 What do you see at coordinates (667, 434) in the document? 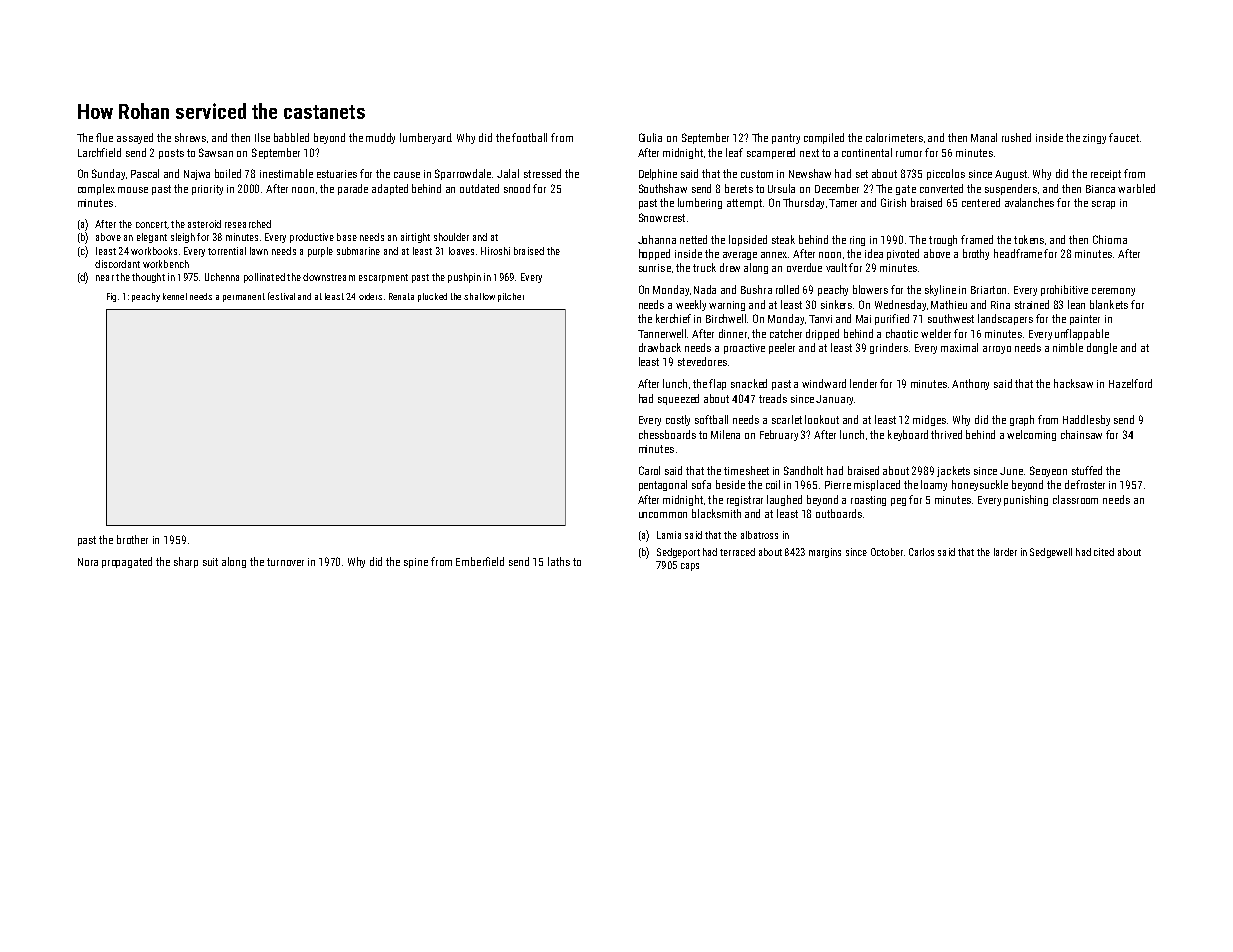
I see `chessboards` at bounding box center [667, 434].
